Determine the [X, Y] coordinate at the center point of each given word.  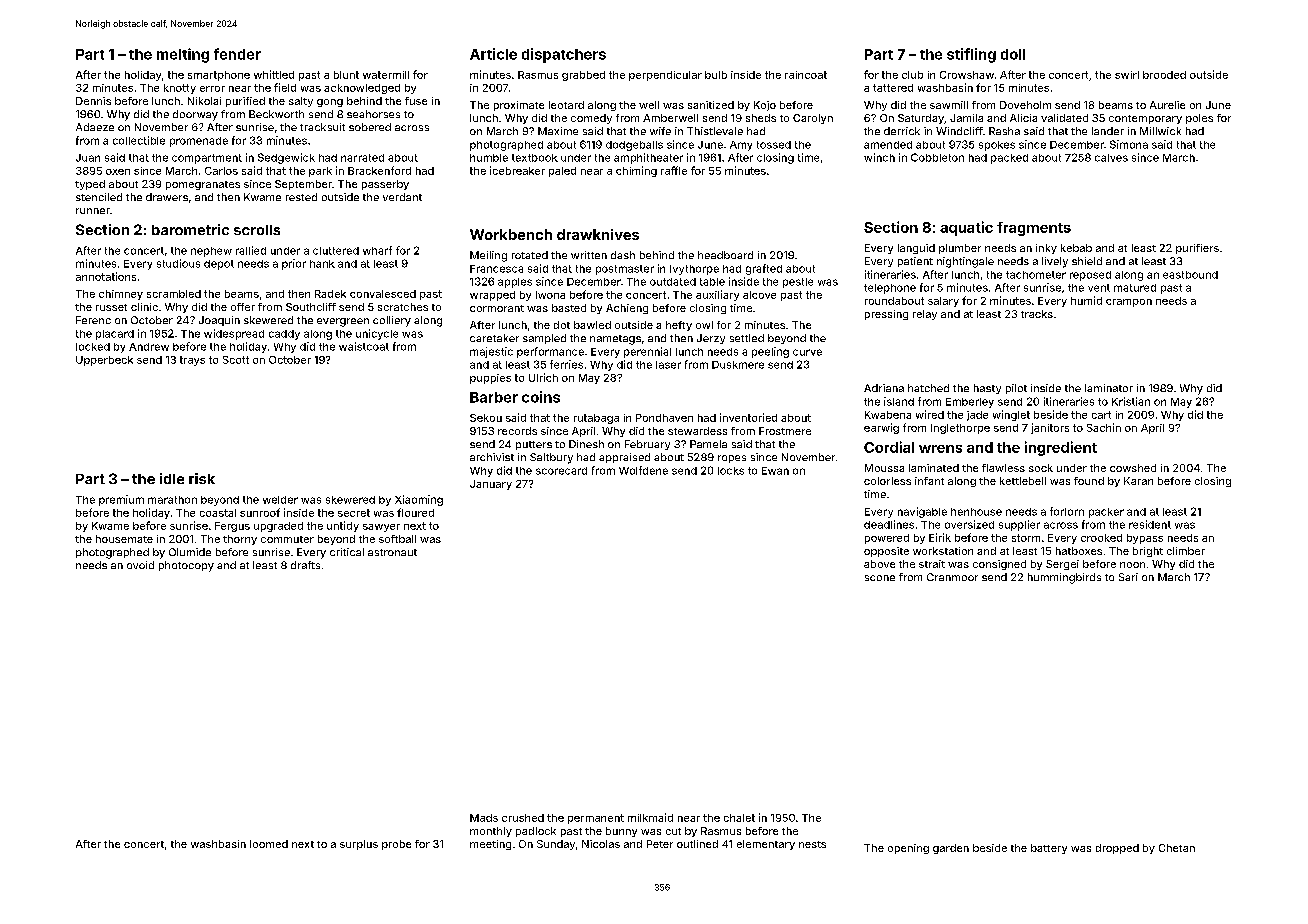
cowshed [1133, 468]
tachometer [1036, 275]
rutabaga [596, 419]
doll [1013, 54]
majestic [491, 352]
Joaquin [219, 321]
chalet [739, 818]
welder [280, 500]
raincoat [806, 75]
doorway [195, 115]
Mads [484, 818]
